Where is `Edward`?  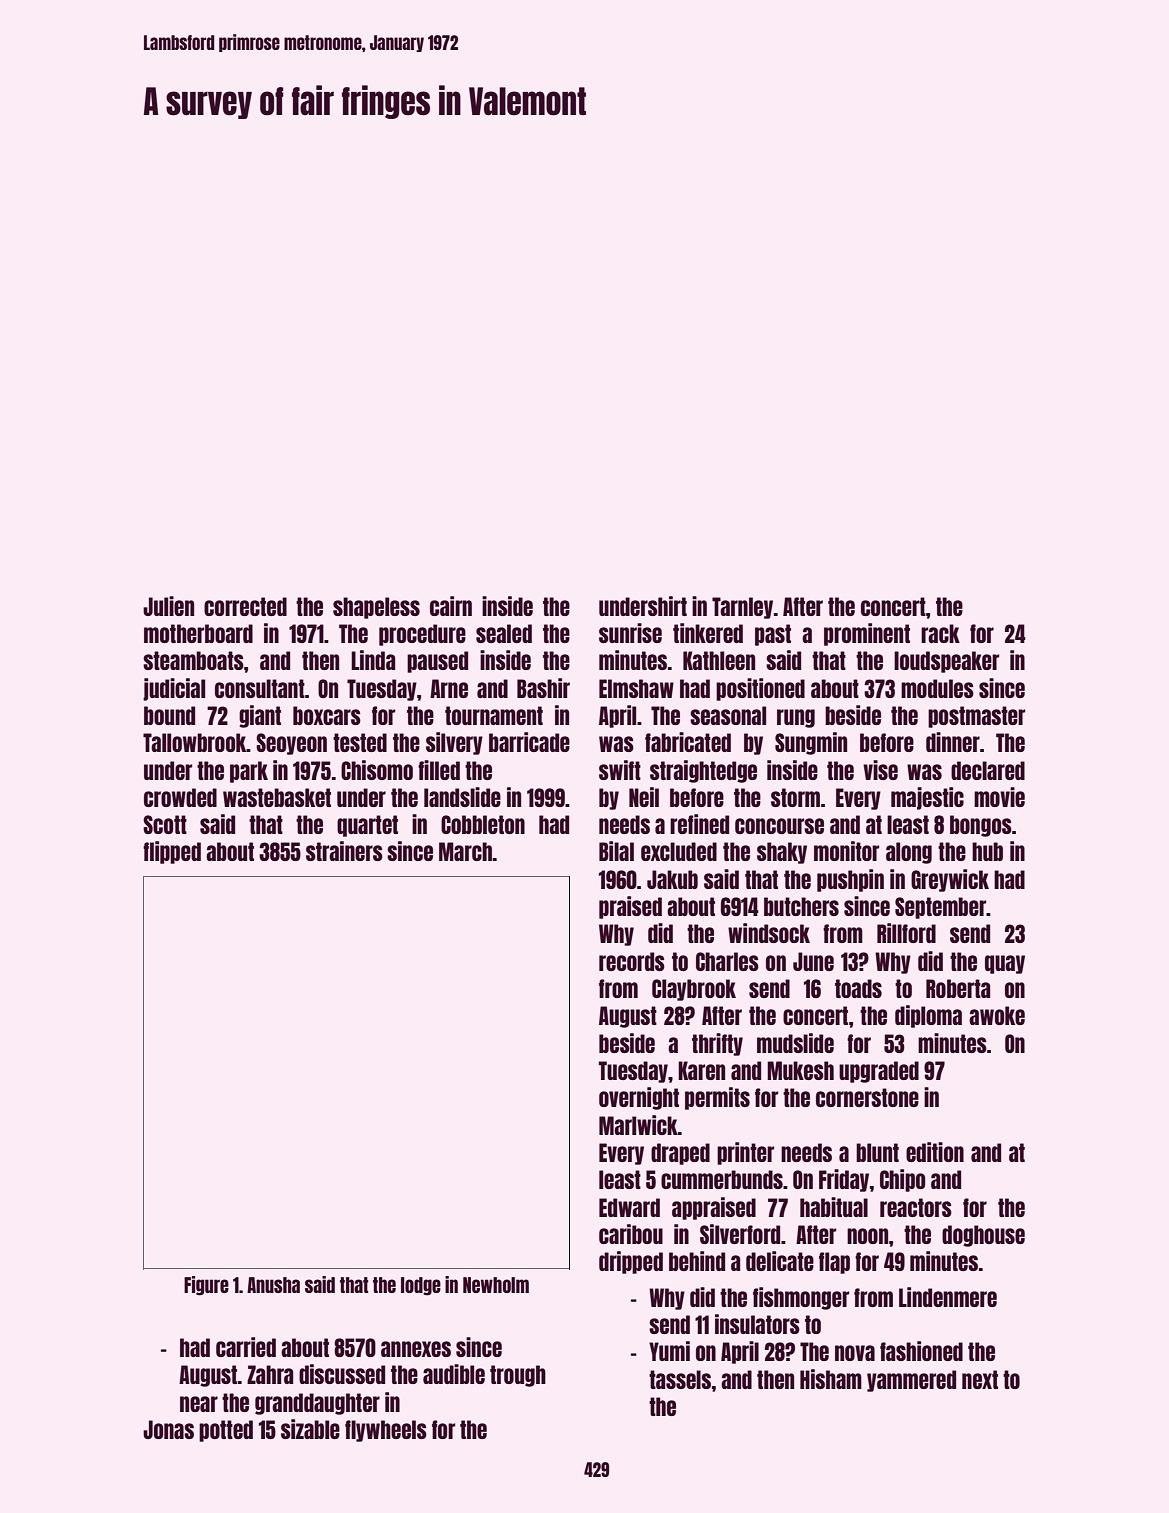 Edward is located at coordinates (629, 1207).
